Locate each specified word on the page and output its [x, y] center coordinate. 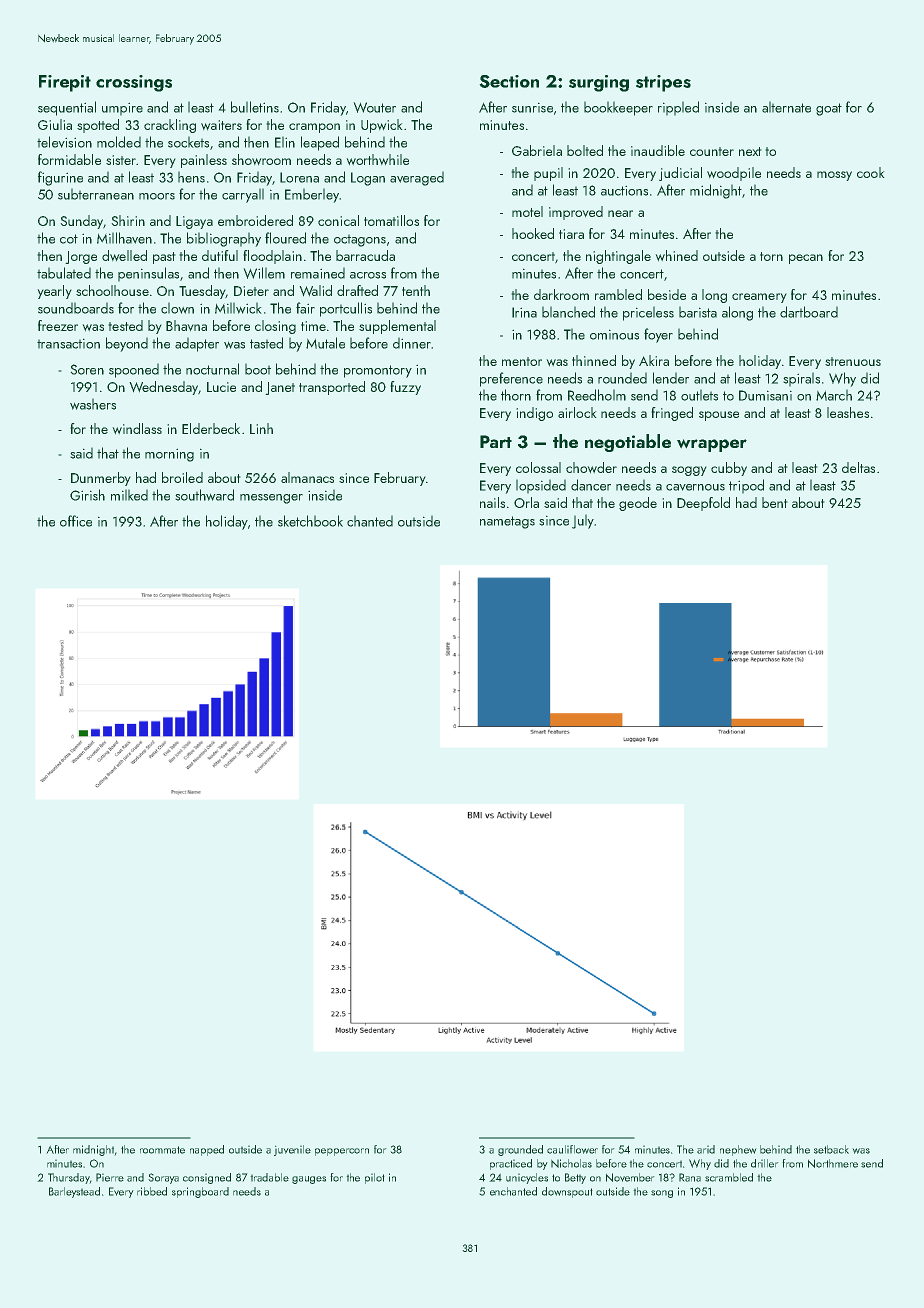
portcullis [346, 309]
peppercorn [342, 1152]
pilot [375, 1178]
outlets [699, 395]
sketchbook [310, 521]
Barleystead [74, 1192]
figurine [60, 178]
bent [775, 502]
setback [831, 1149]
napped [207, 1150]
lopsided [541, 486]
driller [765, 1163]
